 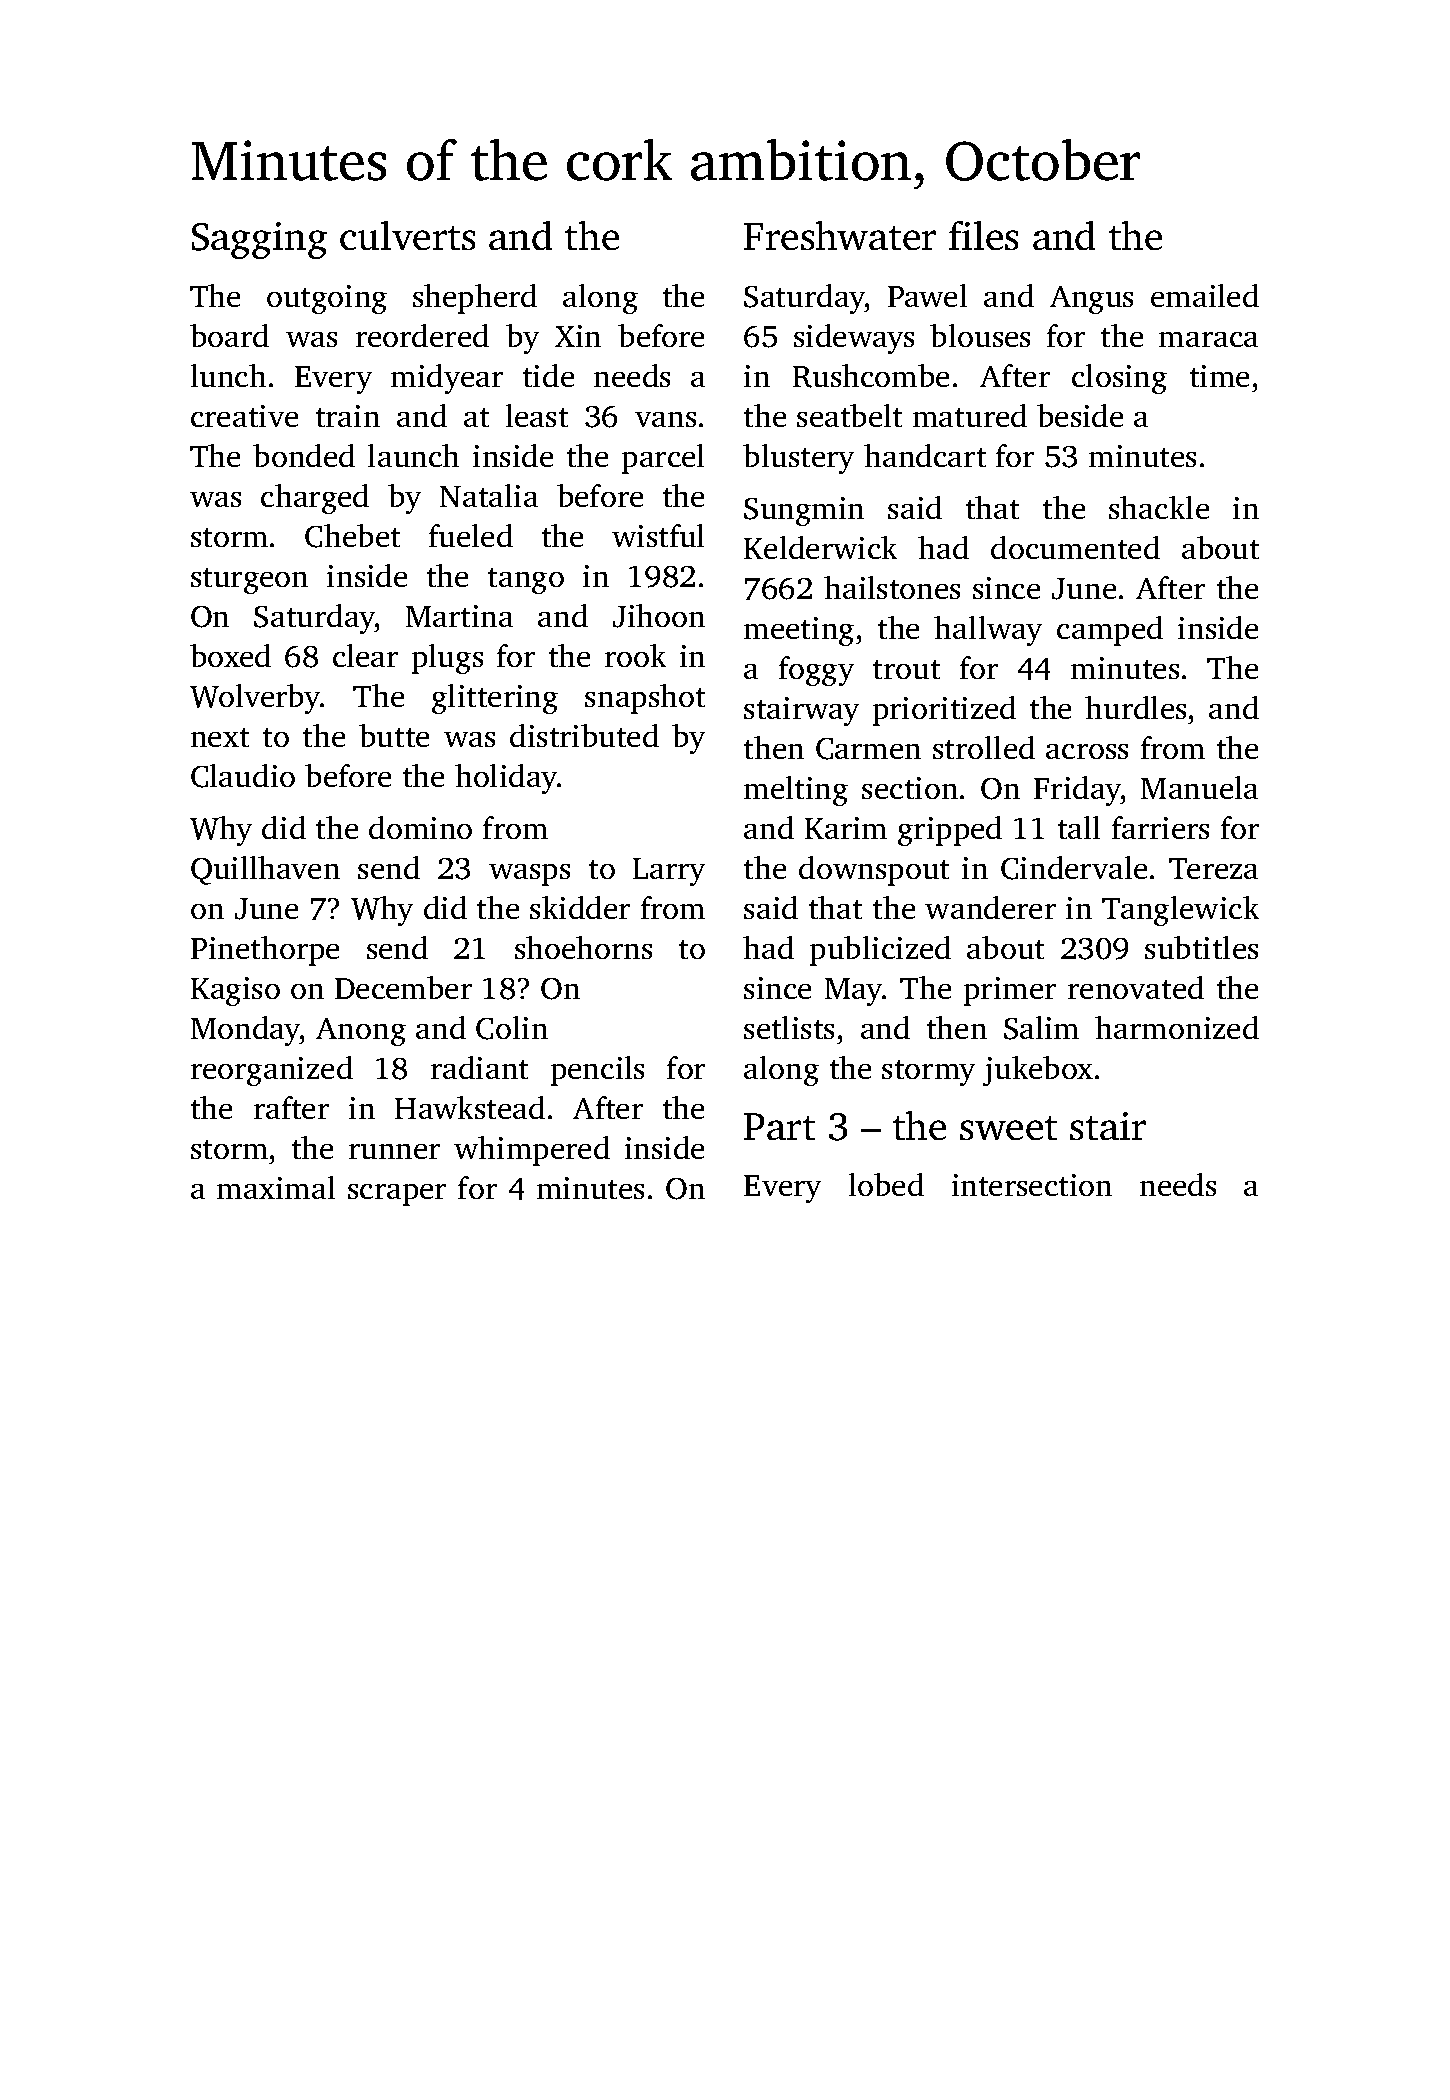 I want to click on camped, so click(x=1110, y=631).
